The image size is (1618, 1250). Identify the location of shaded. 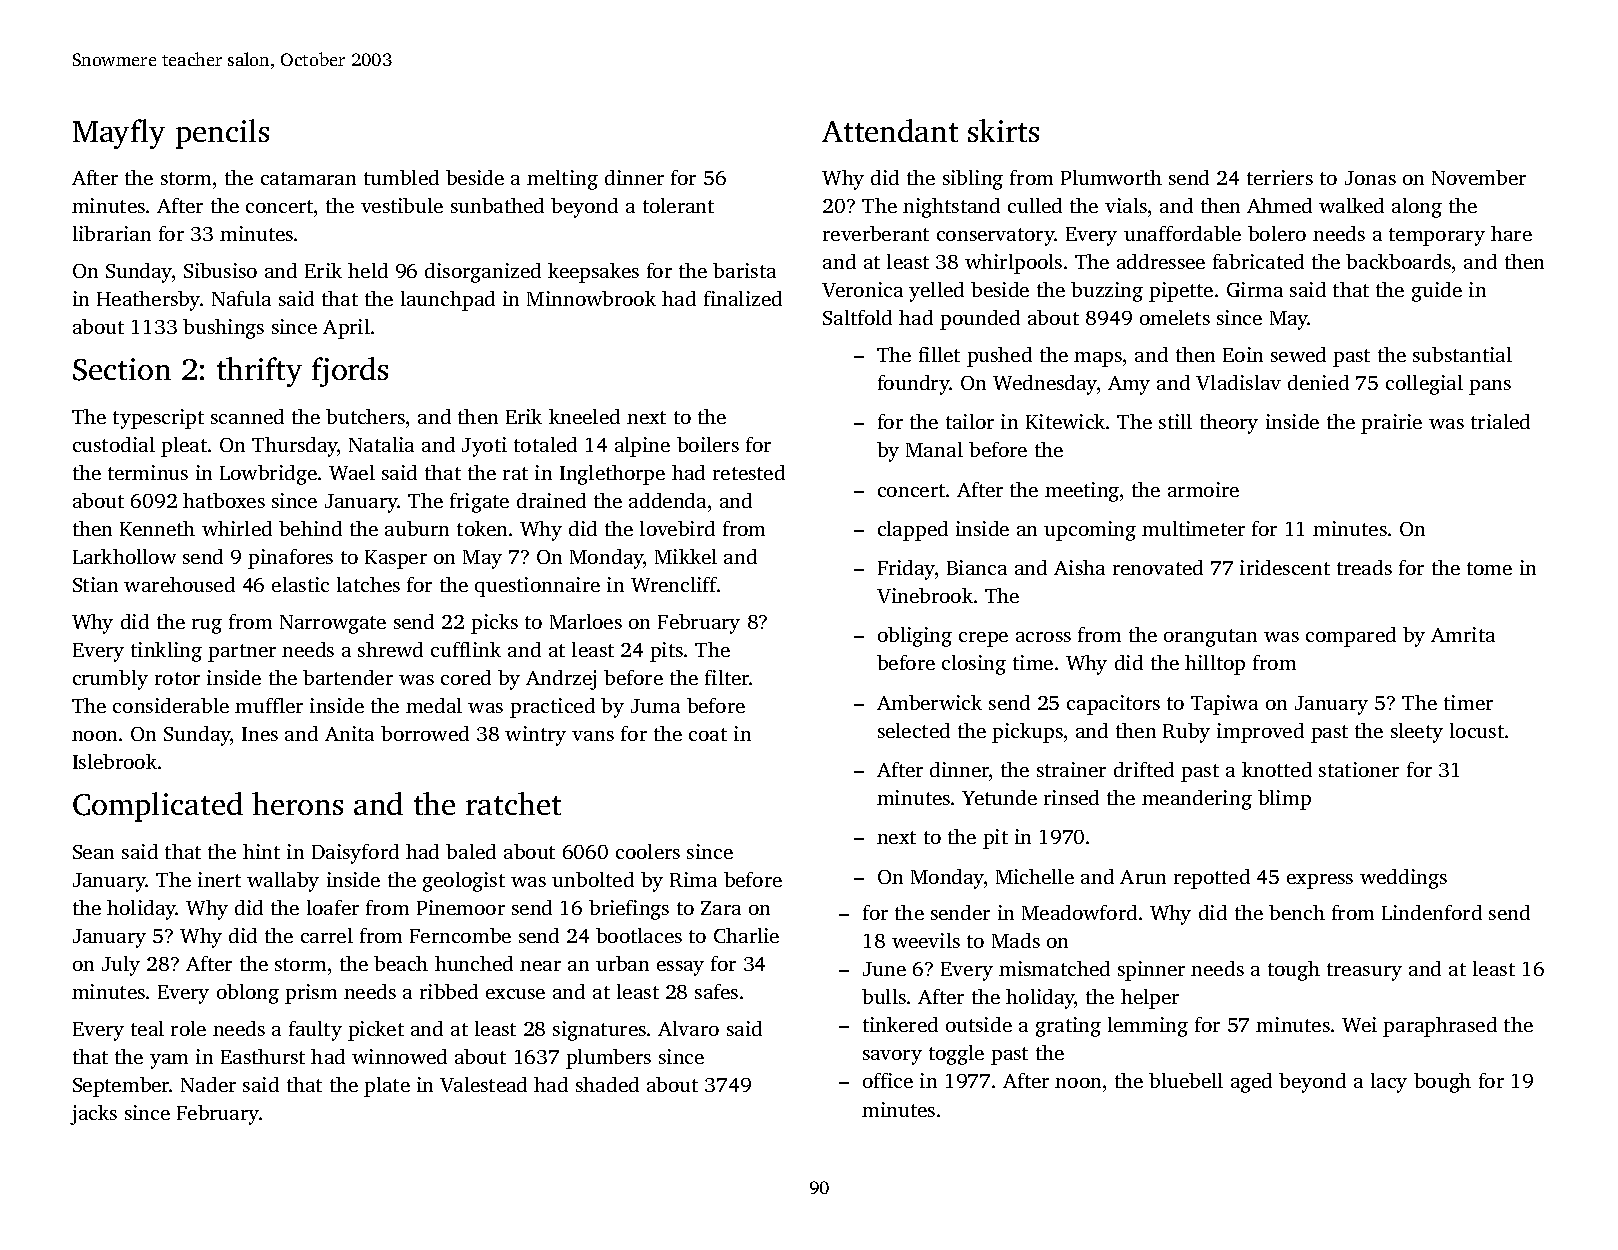
(607, 1084).
